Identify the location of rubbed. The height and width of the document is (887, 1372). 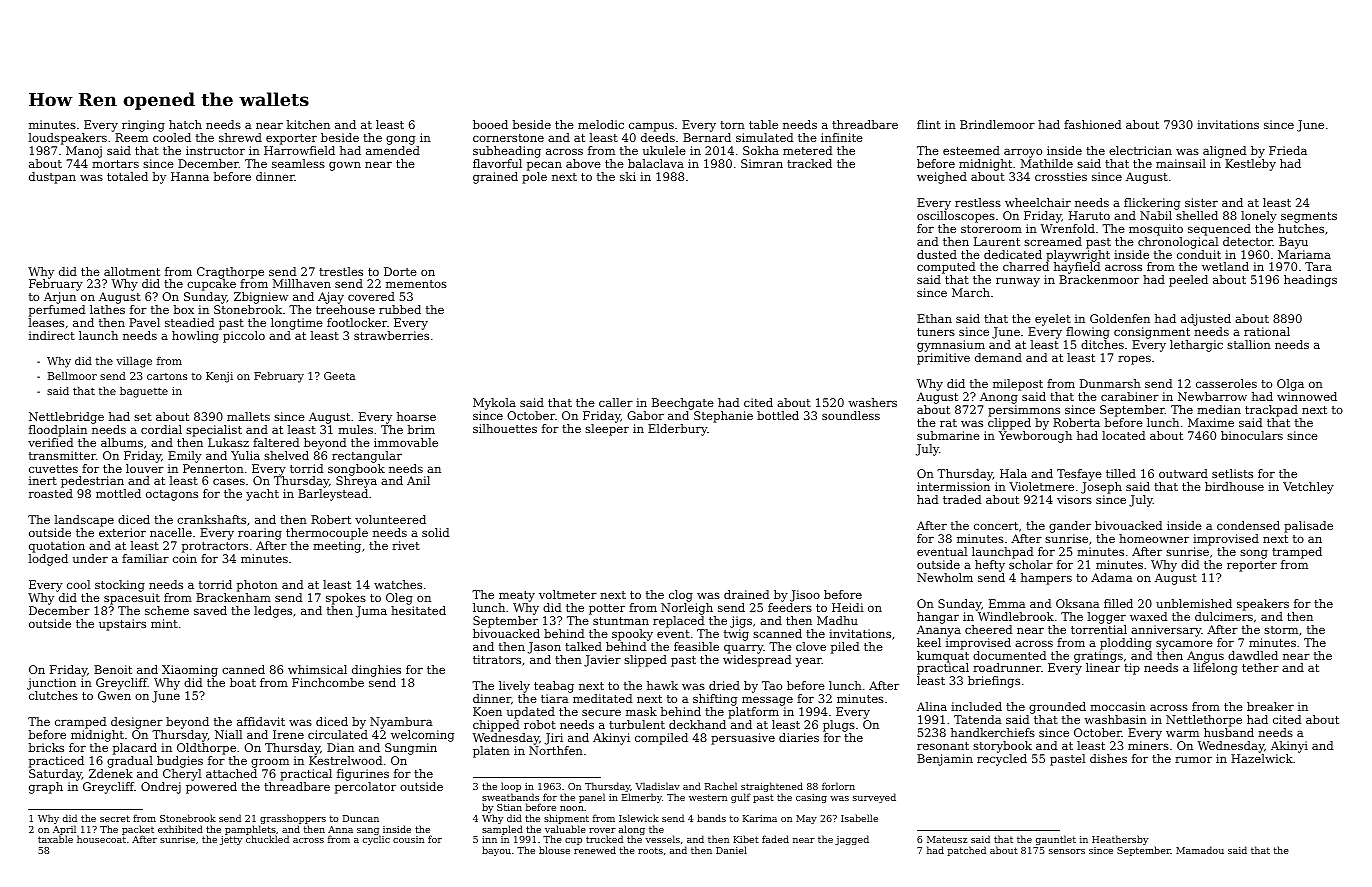
(400, 309).
